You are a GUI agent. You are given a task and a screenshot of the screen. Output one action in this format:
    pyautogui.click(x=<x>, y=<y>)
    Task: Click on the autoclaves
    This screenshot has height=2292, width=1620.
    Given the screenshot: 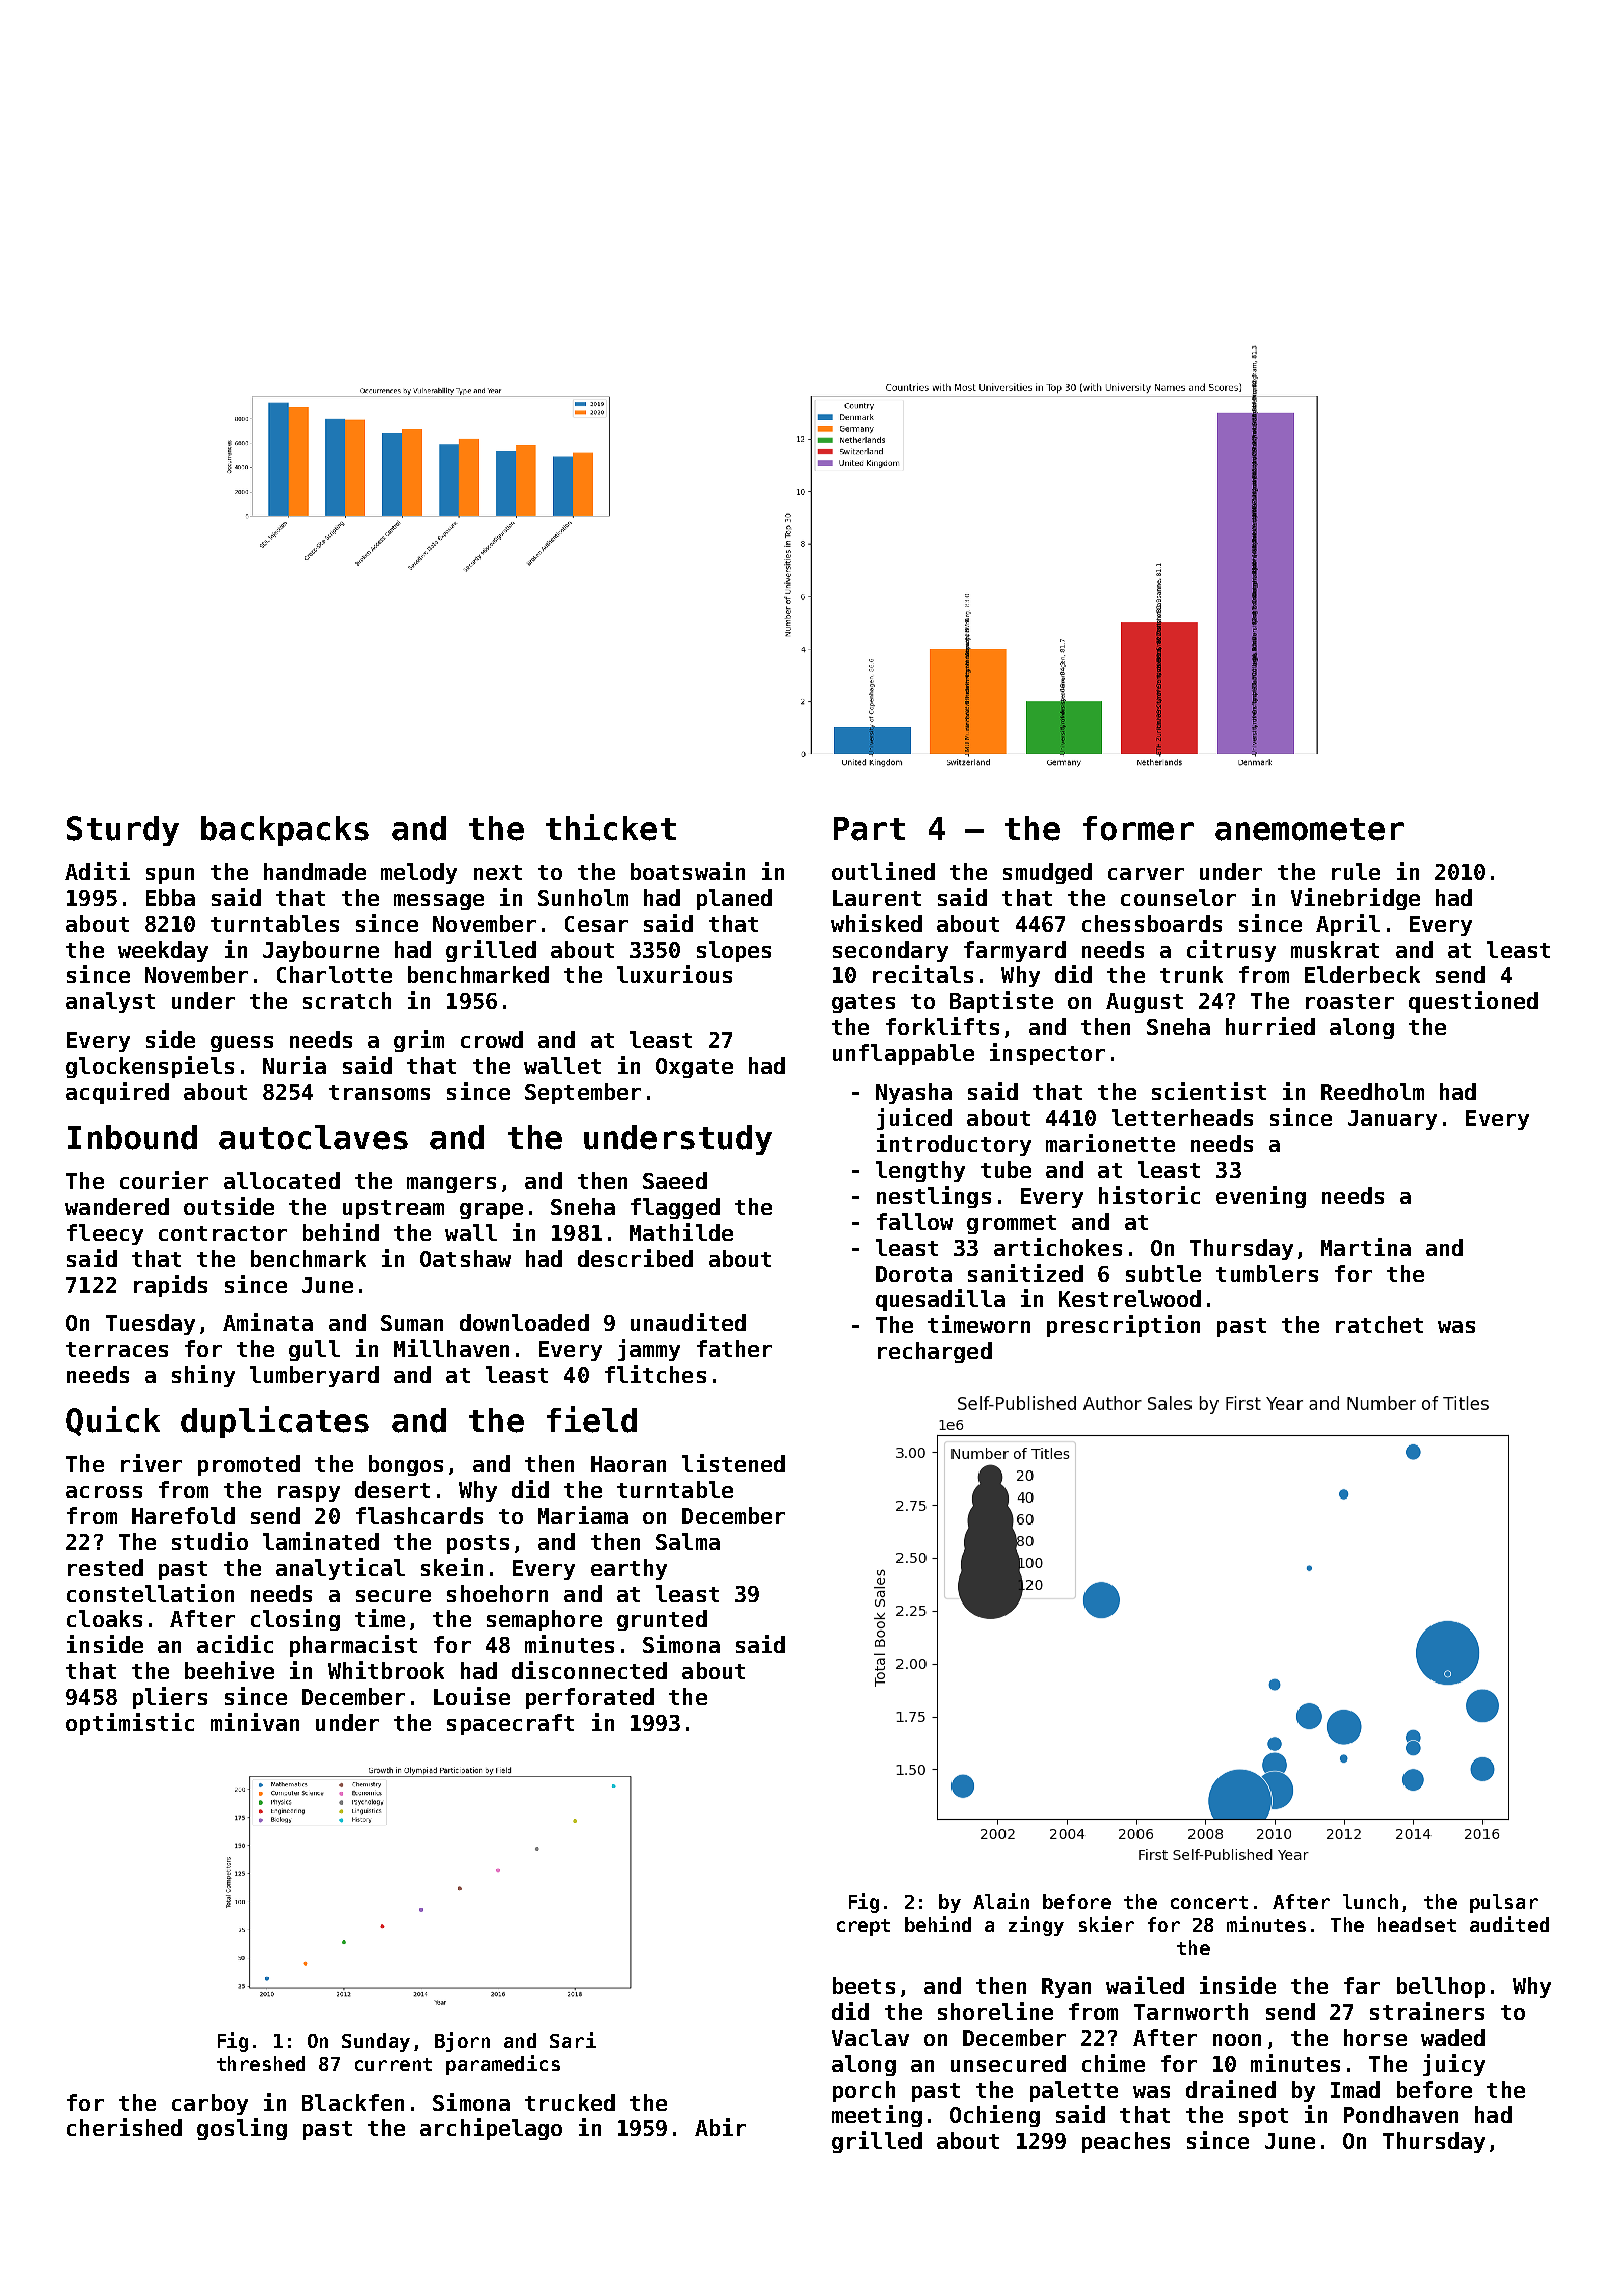 What is the action you would take?
    pyautogui.click(x=313, y=1137)
